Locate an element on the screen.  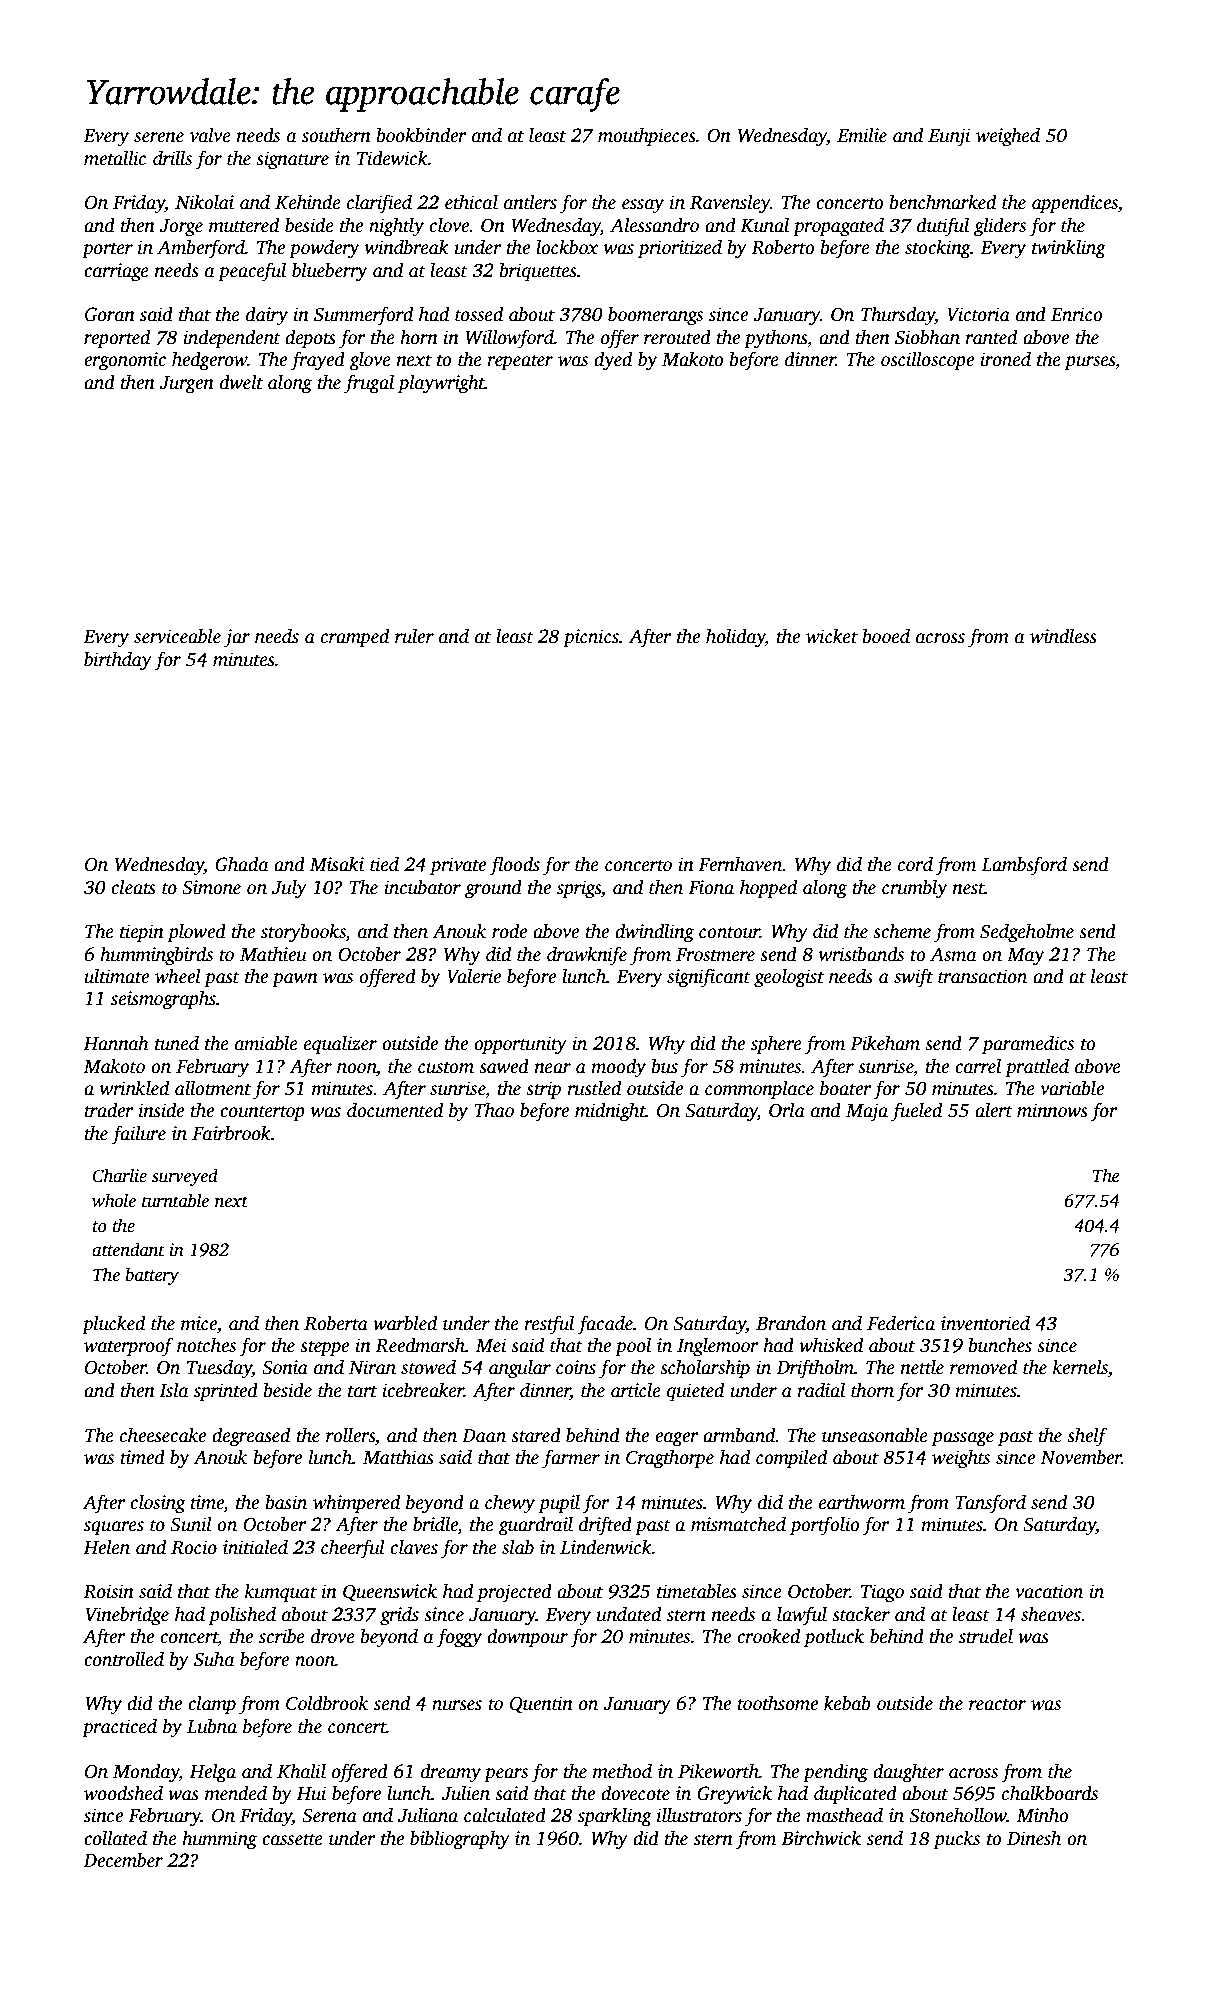
serene is located at coordinates (159, 137).
